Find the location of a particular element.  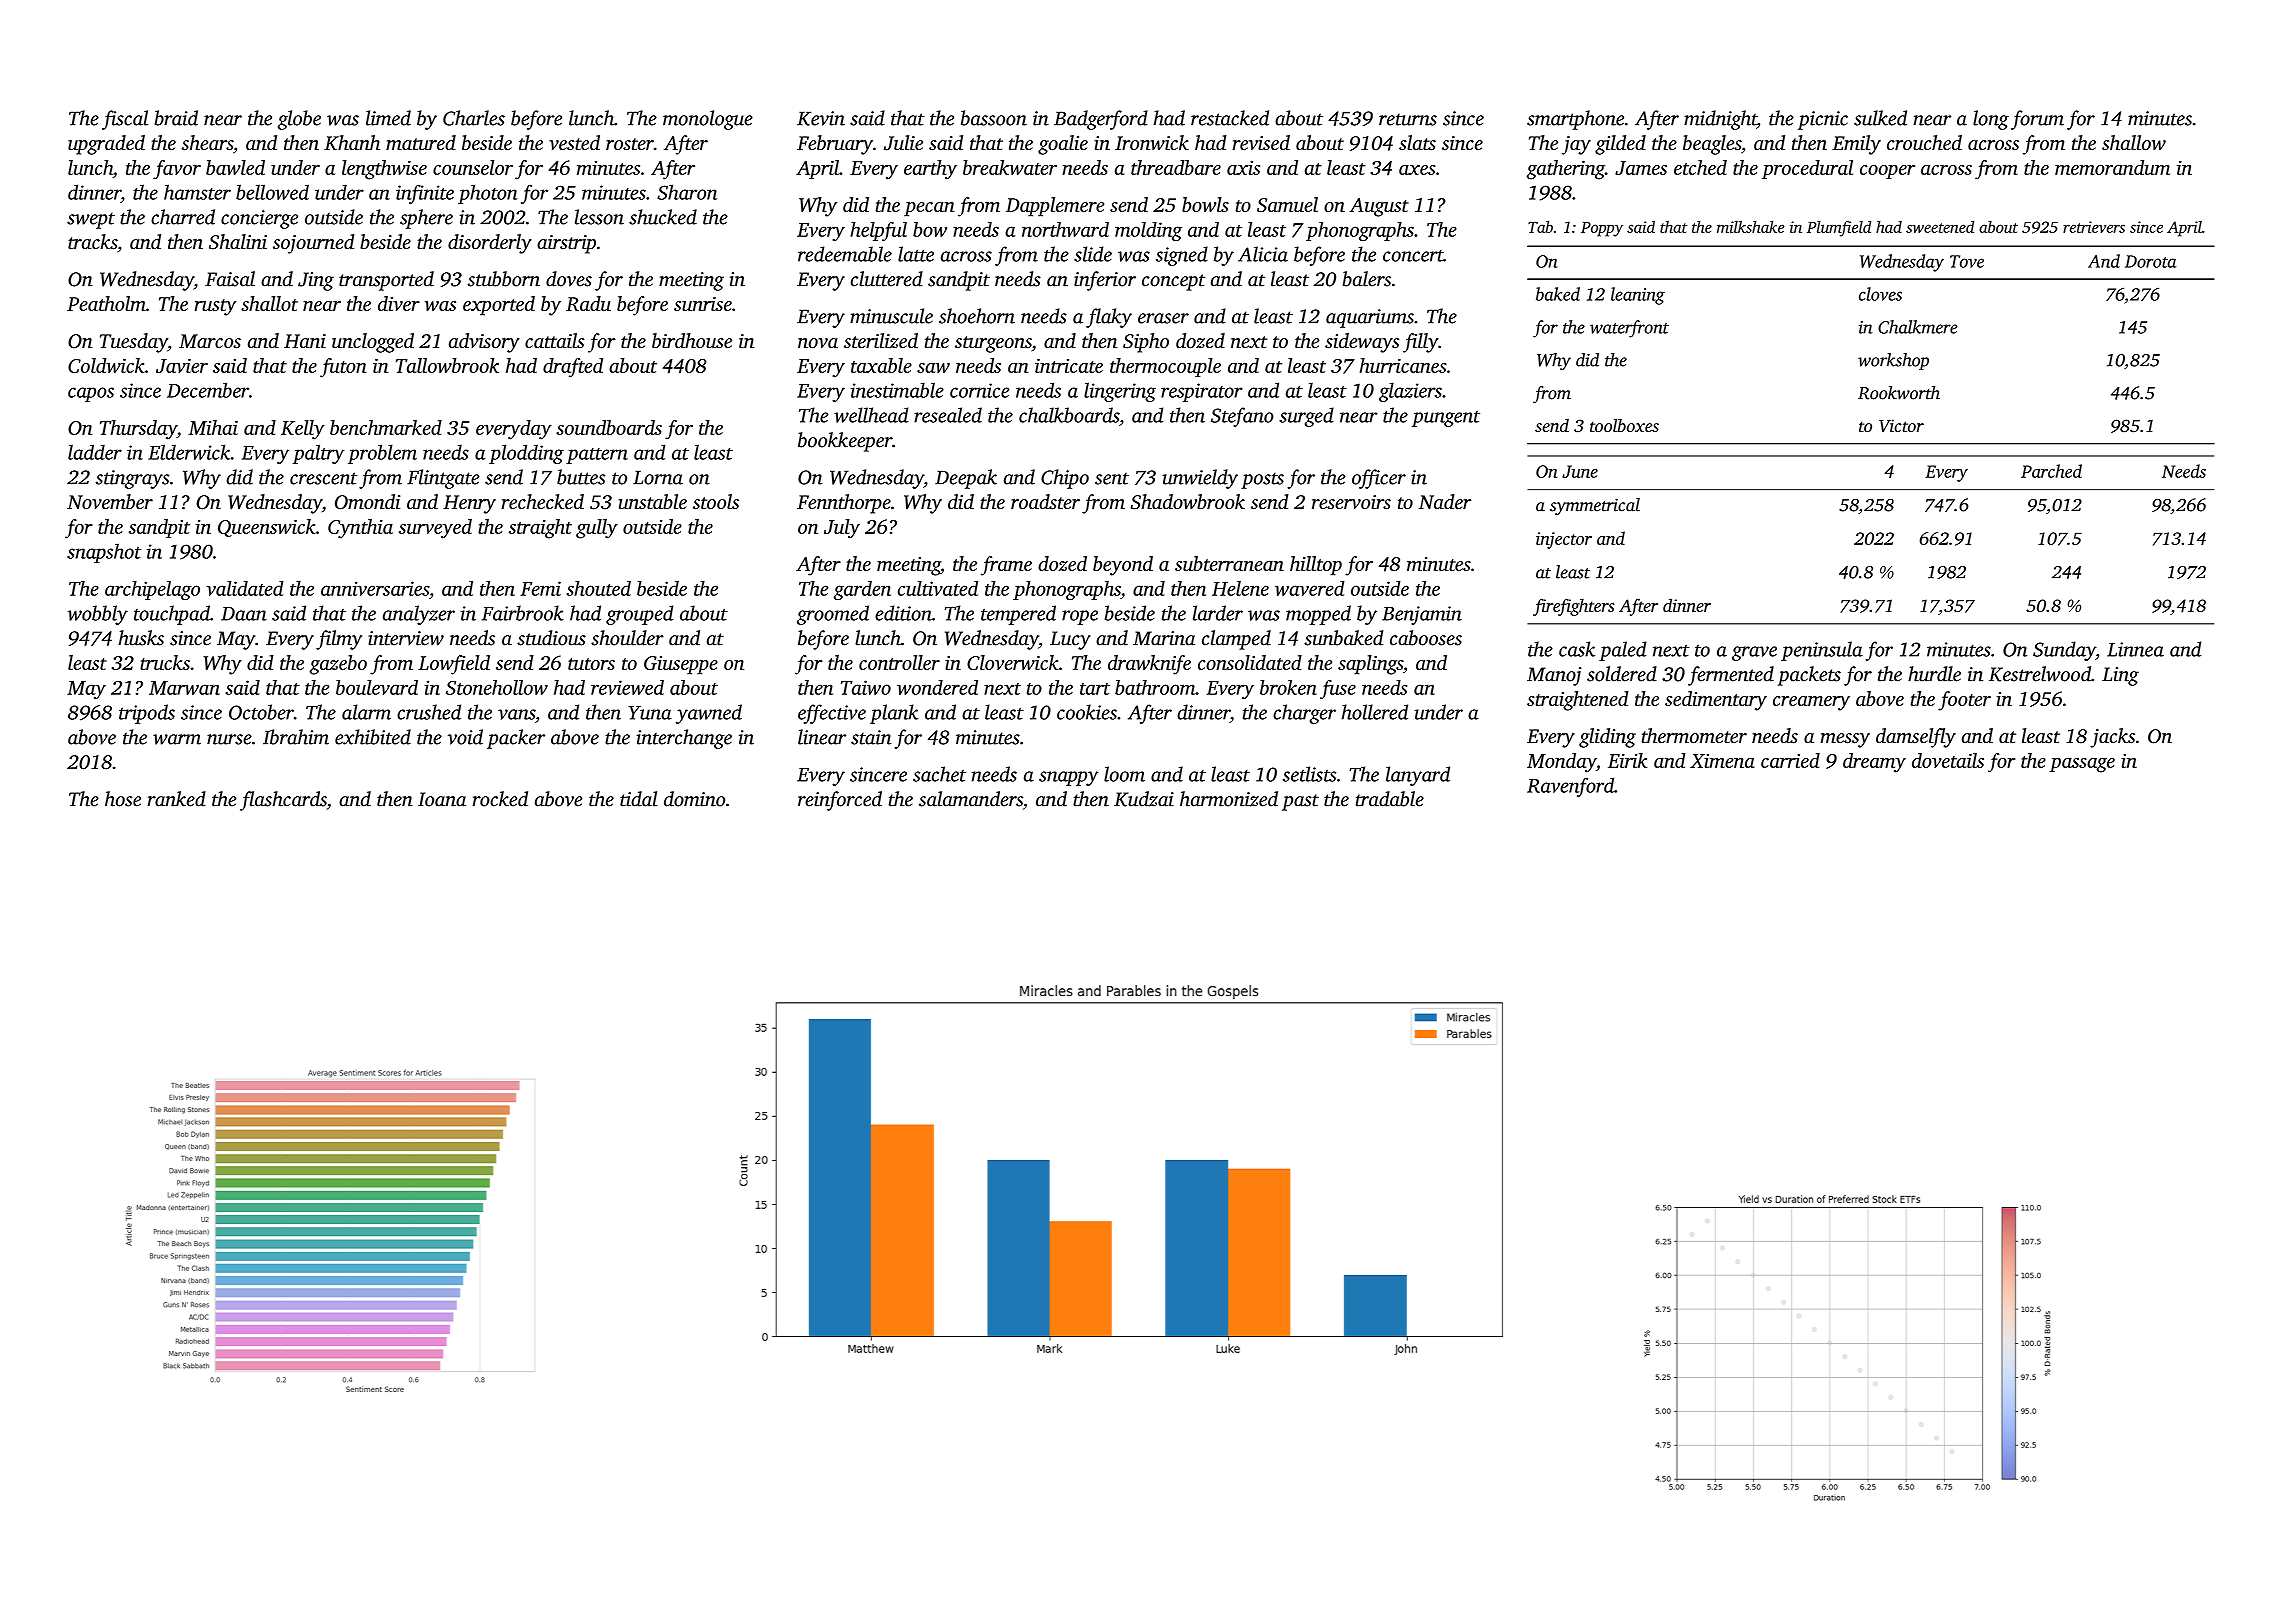

frame is located at coordinates (1006, 566).
